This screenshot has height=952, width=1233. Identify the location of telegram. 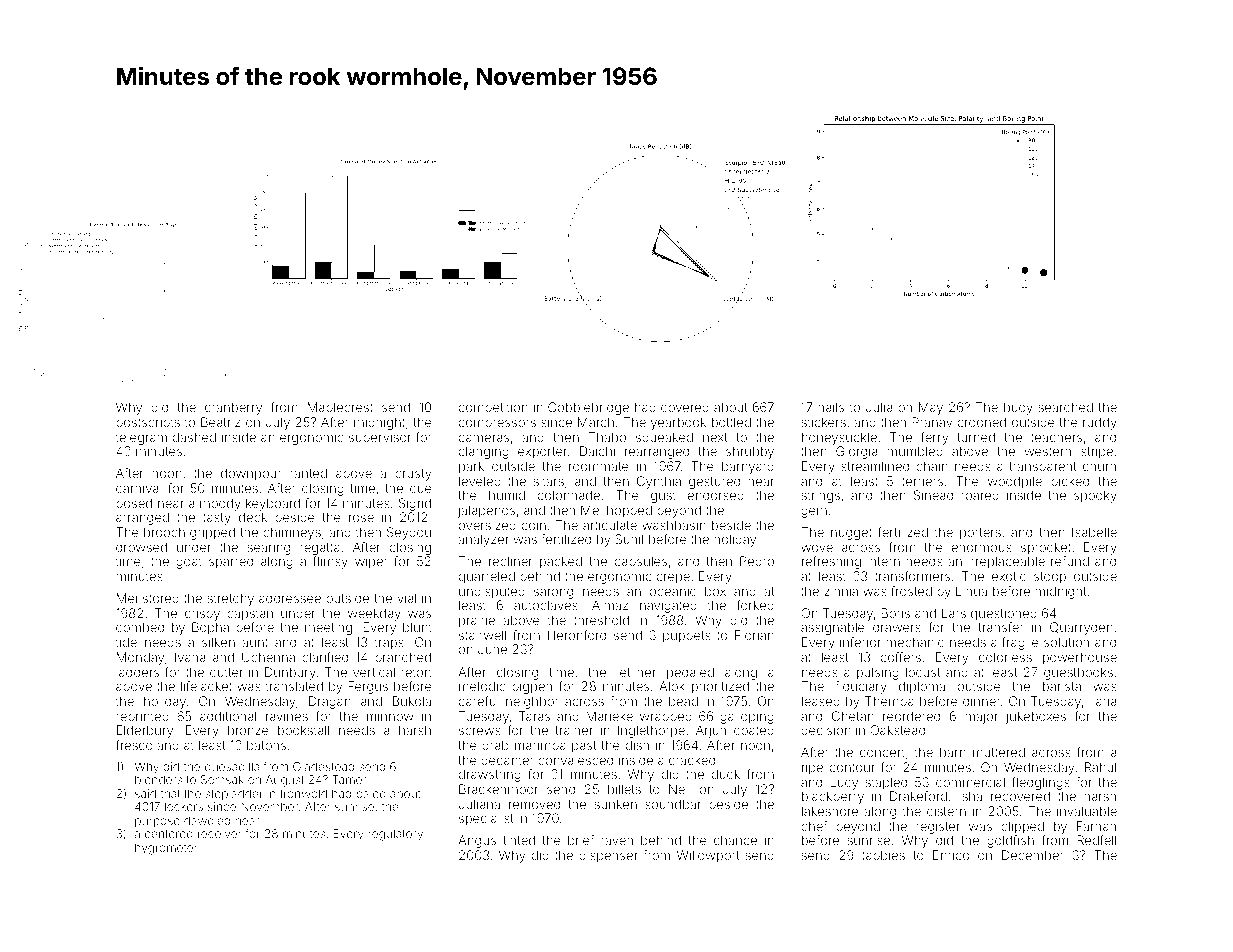
(141, 439).
